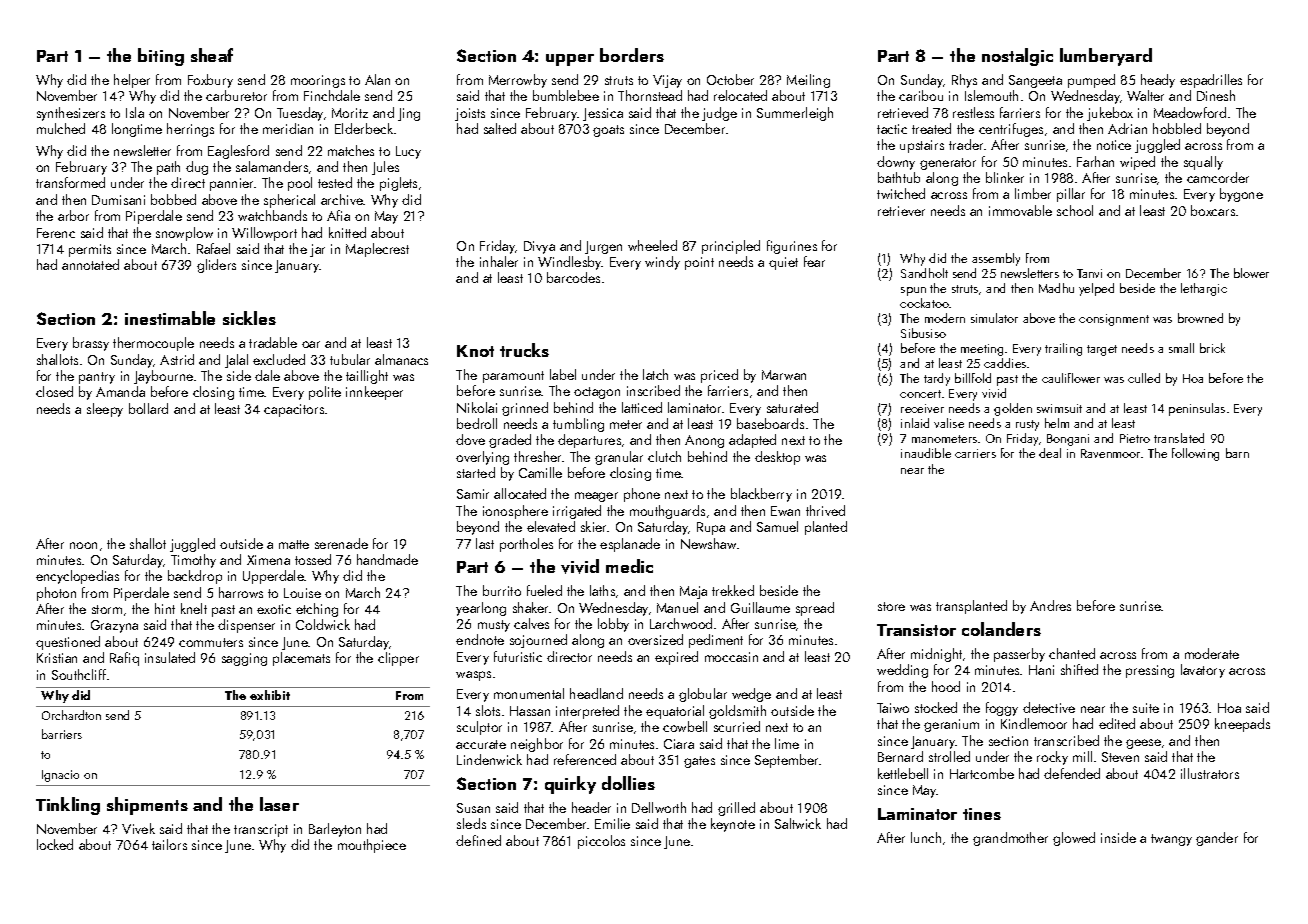 This image has width=1308, height=924. Describe the element at coordinates (601, 842) in the image. I see `piccolos` at that location.
